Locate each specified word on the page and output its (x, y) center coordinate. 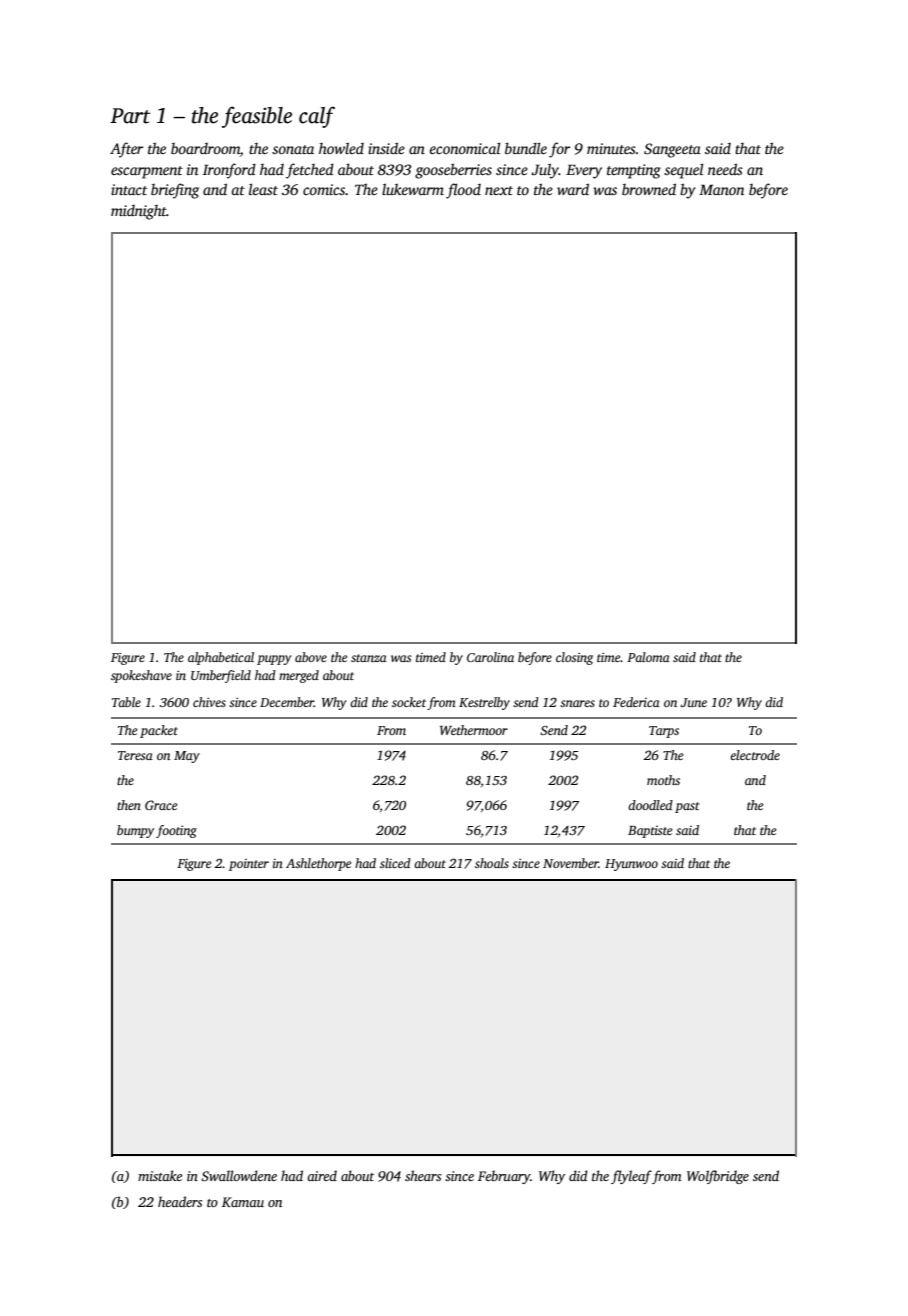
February (504, 1177)
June (693, 702)
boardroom (205, 150)
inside (386, 148)
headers (180, 1201)
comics (324, 189)
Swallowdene (239, 1175)
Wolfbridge (718, 1177)
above (311, 657)
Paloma (648, 657)
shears (423, 1175)
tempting (634, 171)
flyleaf (631, 1177)
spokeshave (141, 676)
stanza (369, 658)
